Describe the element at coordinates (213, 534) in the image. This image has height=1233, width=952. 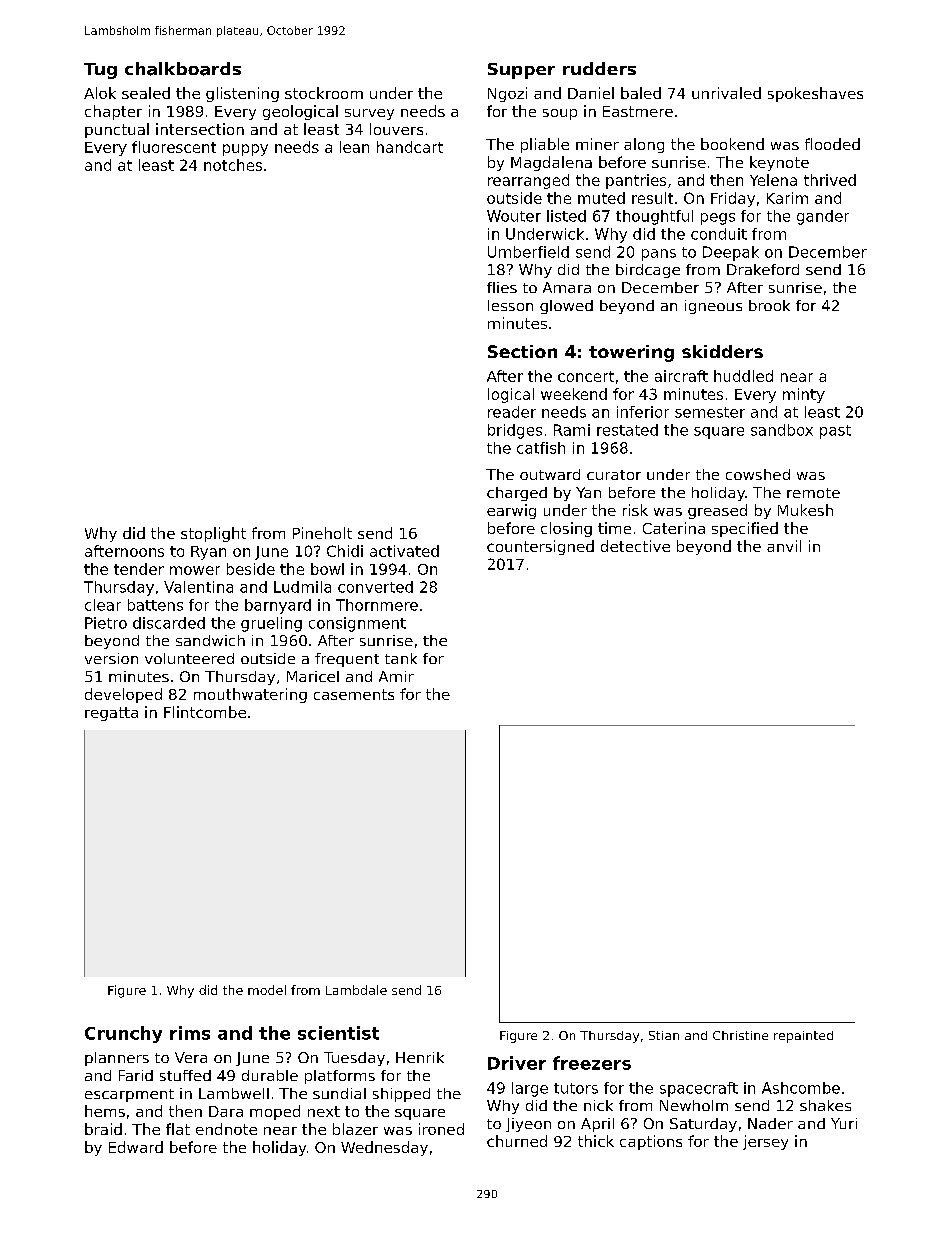
I see `stoplight` at that location.
